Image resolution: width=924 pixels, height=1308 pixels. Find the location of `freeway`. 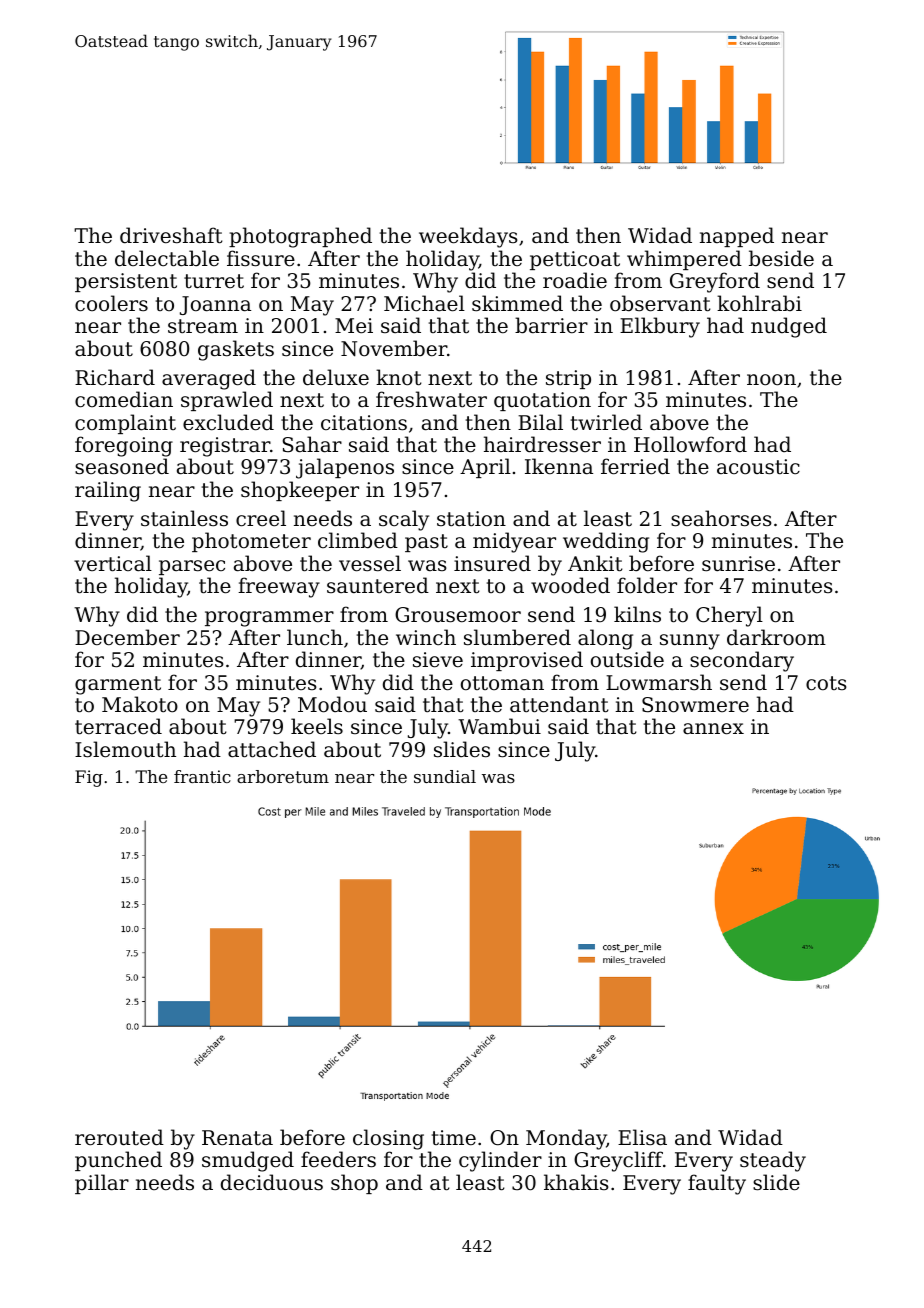

freeway is located at coordinates (279, 587).
